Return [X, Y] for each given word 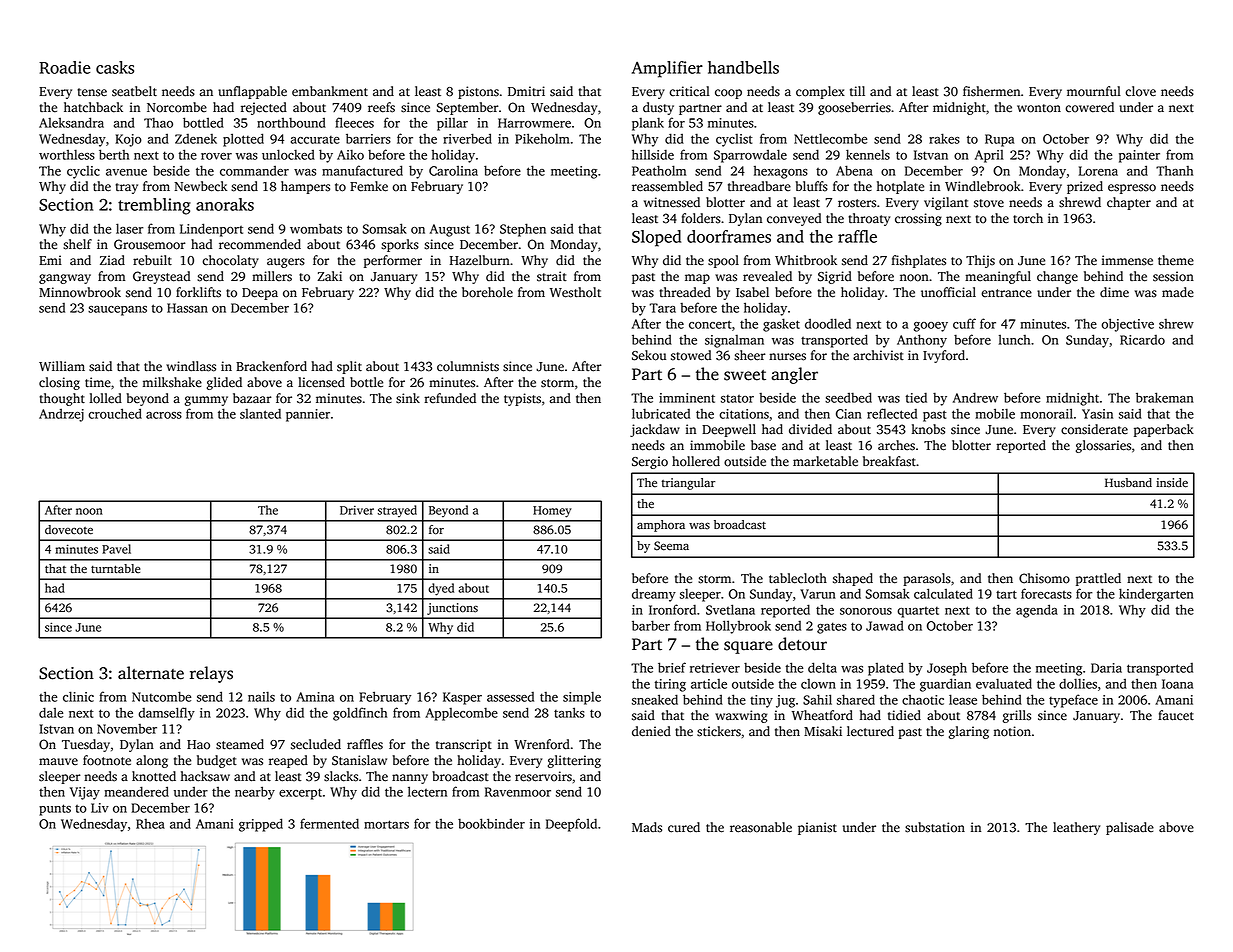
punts [55, 810]
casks [115, 67]
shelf [77, 244]
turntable [115, 569]
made [1178, 292]
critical [689, 91]
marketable [825, 461]
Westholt [575, 292]
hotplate [900, 187]
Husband [1128, 483]
